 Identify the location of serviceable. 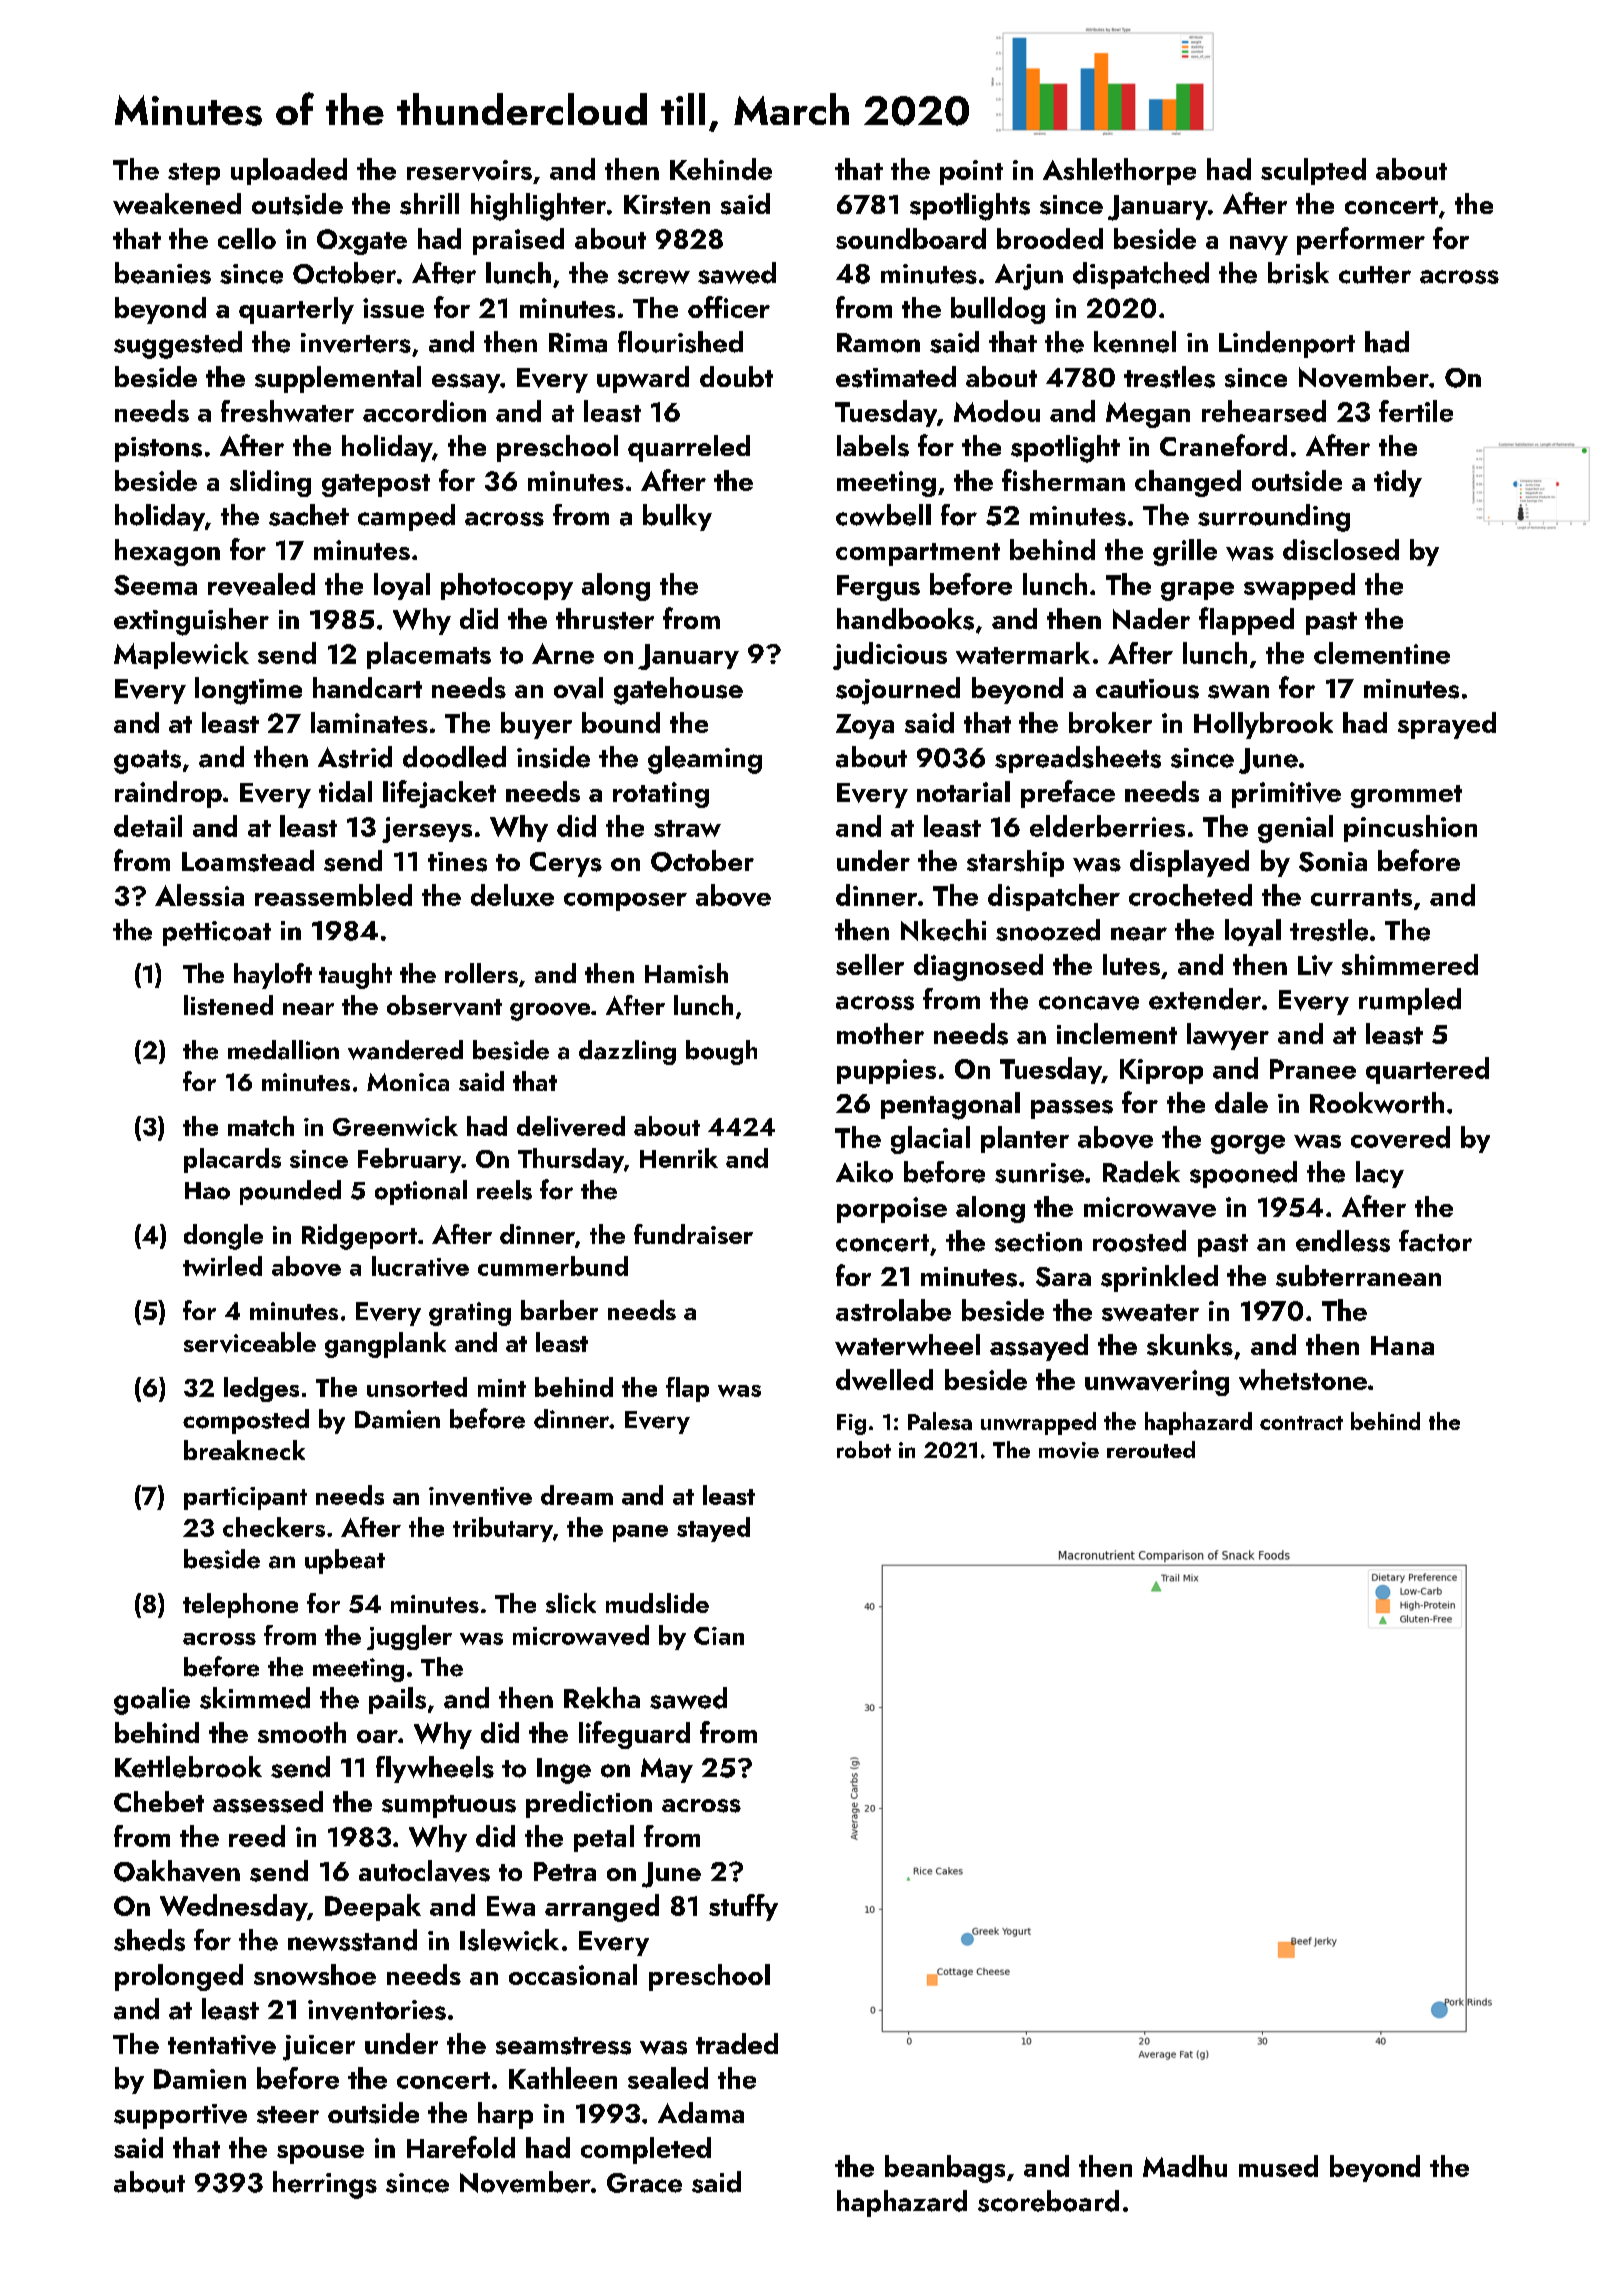
(250, 1342).
